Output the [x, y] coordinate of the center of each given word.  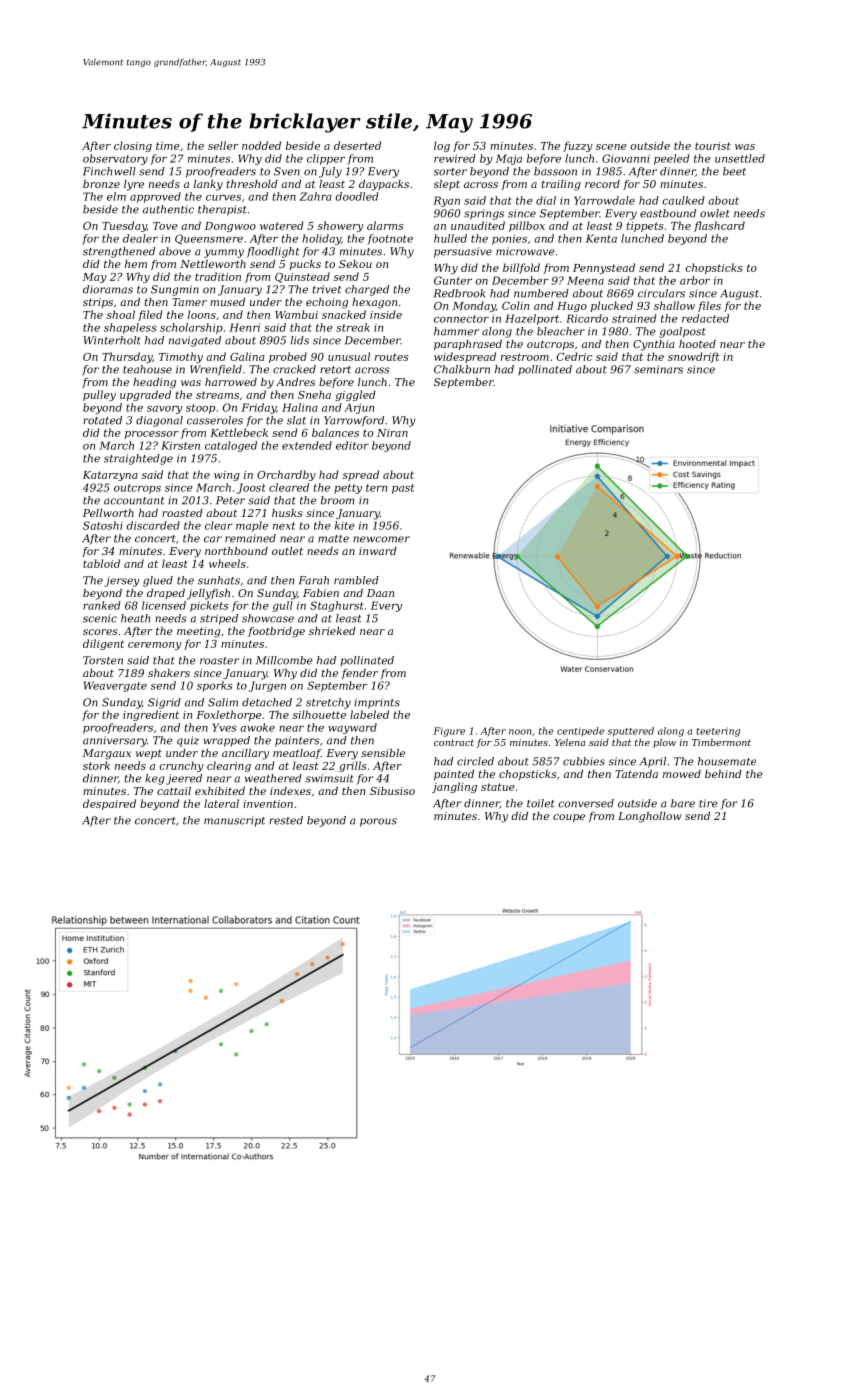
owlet [715, 213]
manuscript [234, 821]
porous [378, 822]
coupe [569, 818]
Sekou [355, 264]
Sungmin [175, 290]
